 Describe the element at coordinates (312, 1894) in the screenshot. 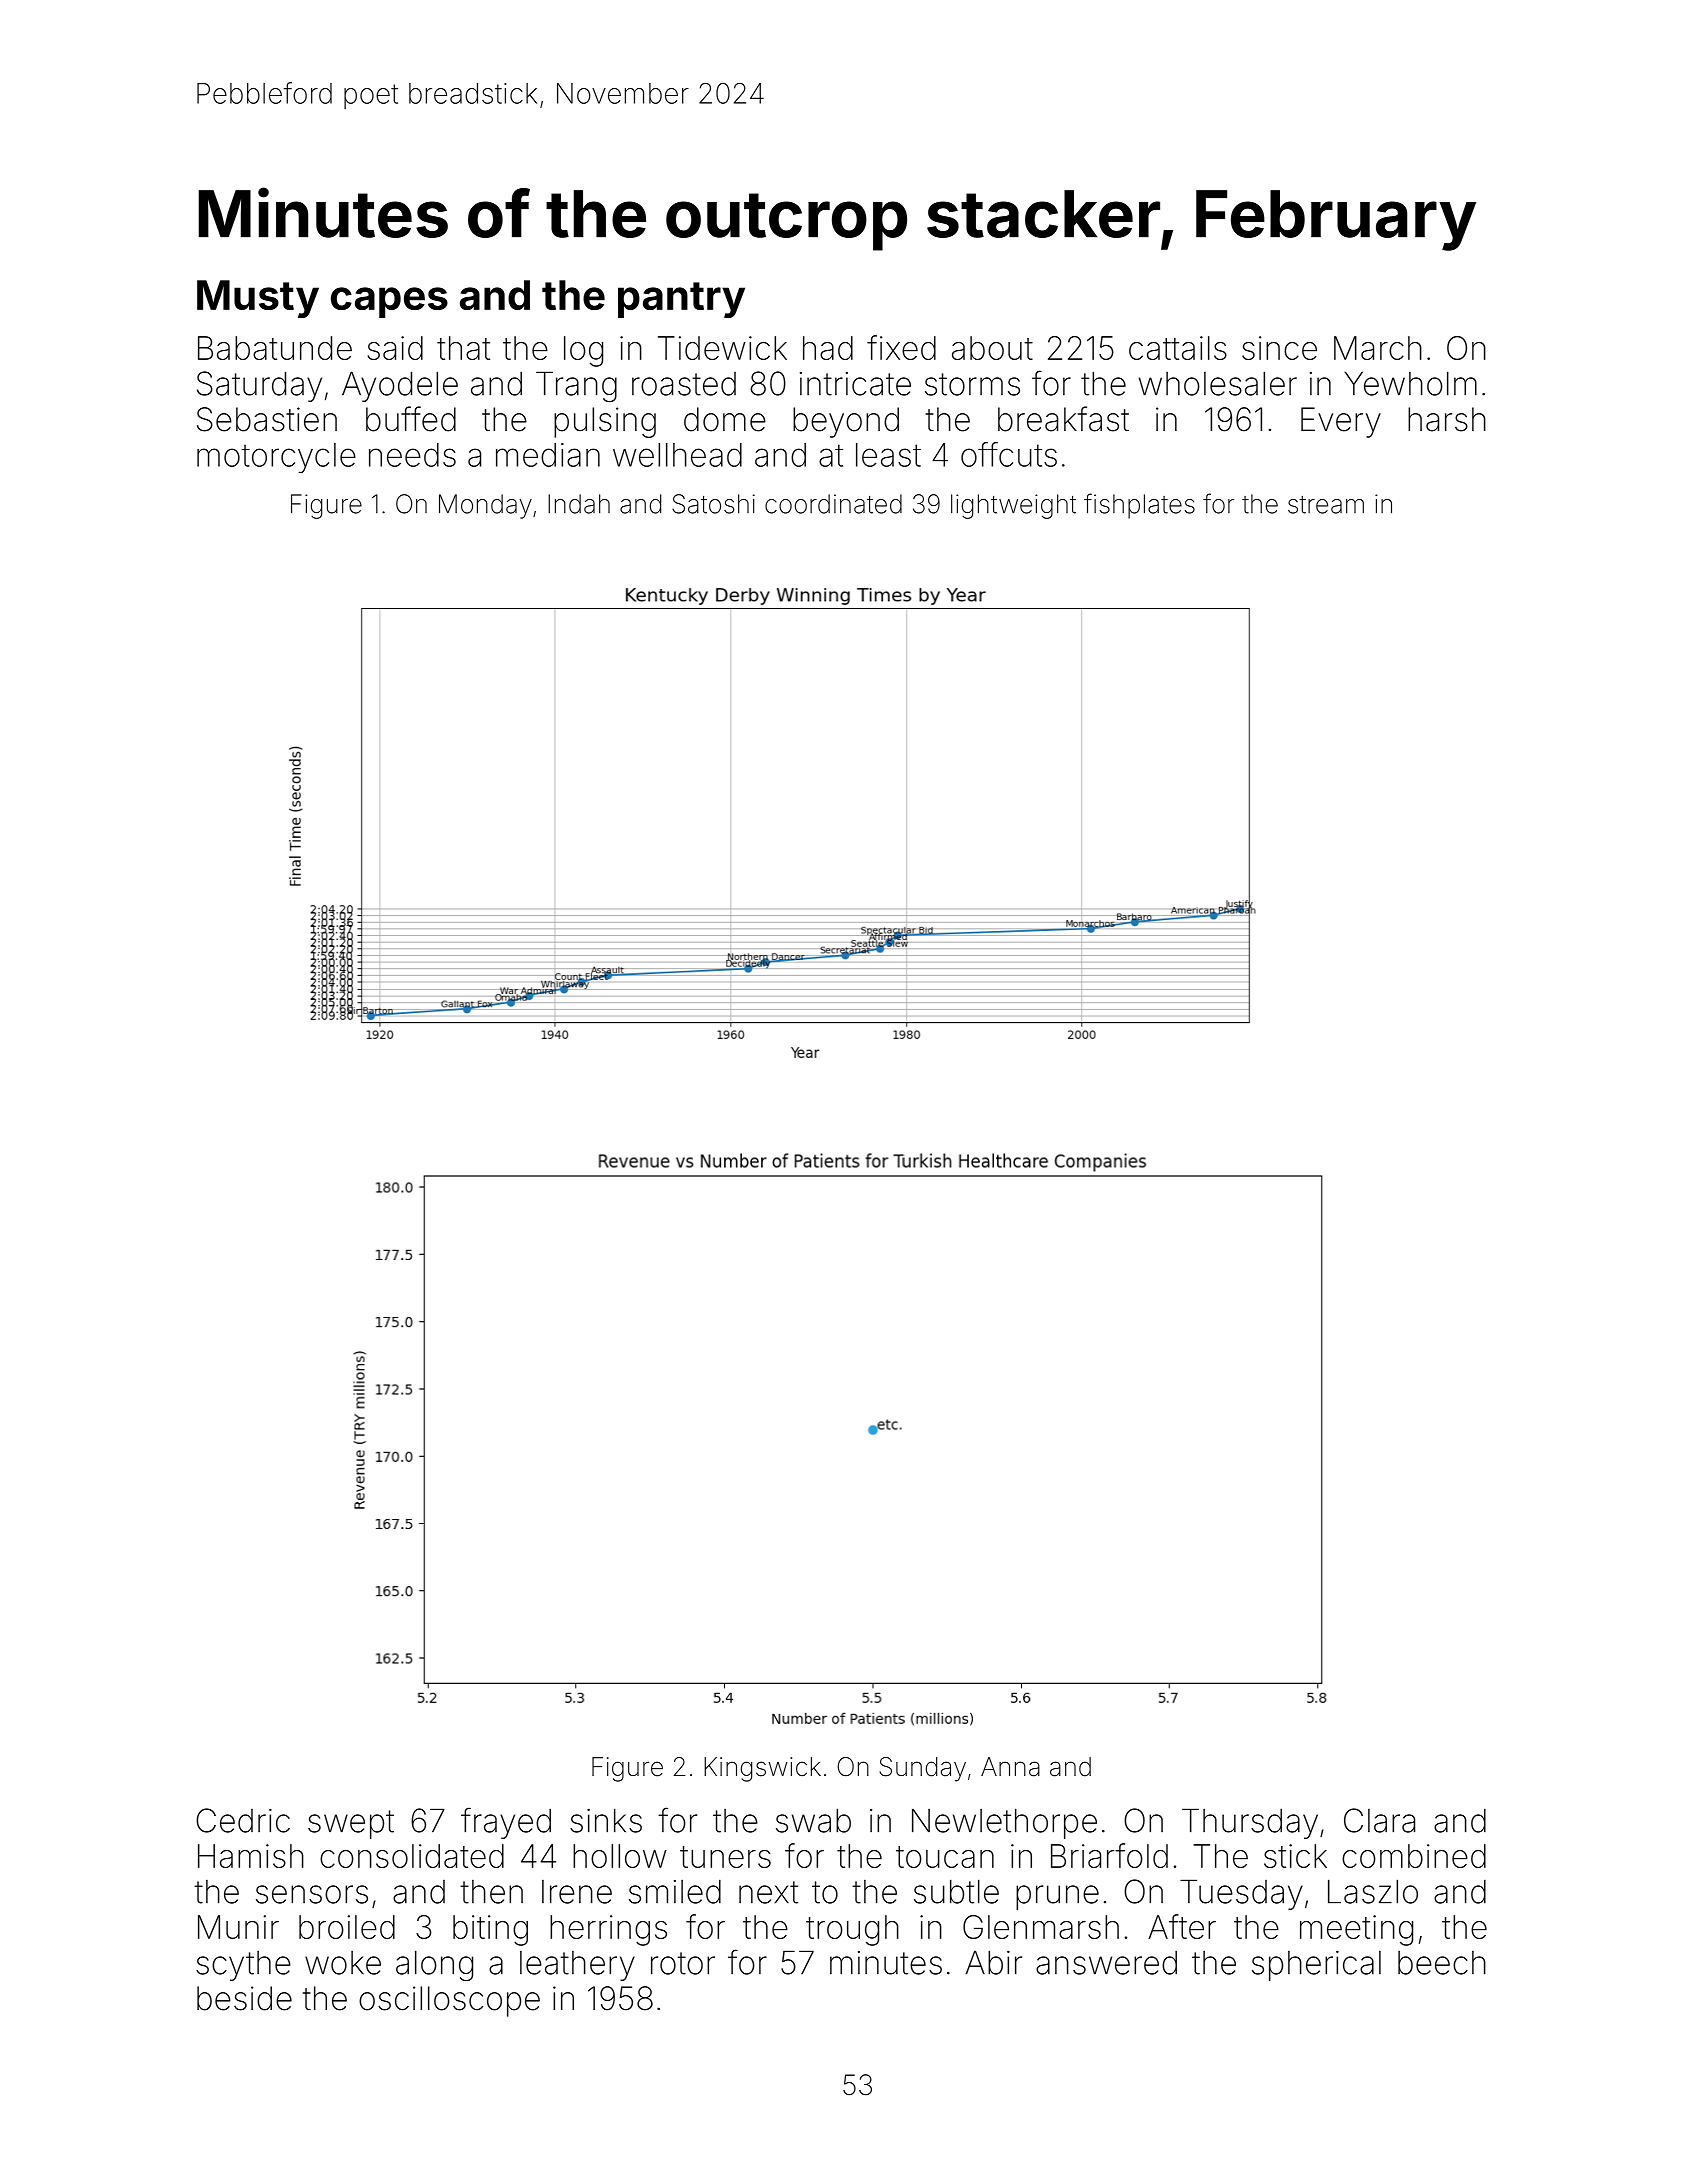

I see `sensors` at that location.
